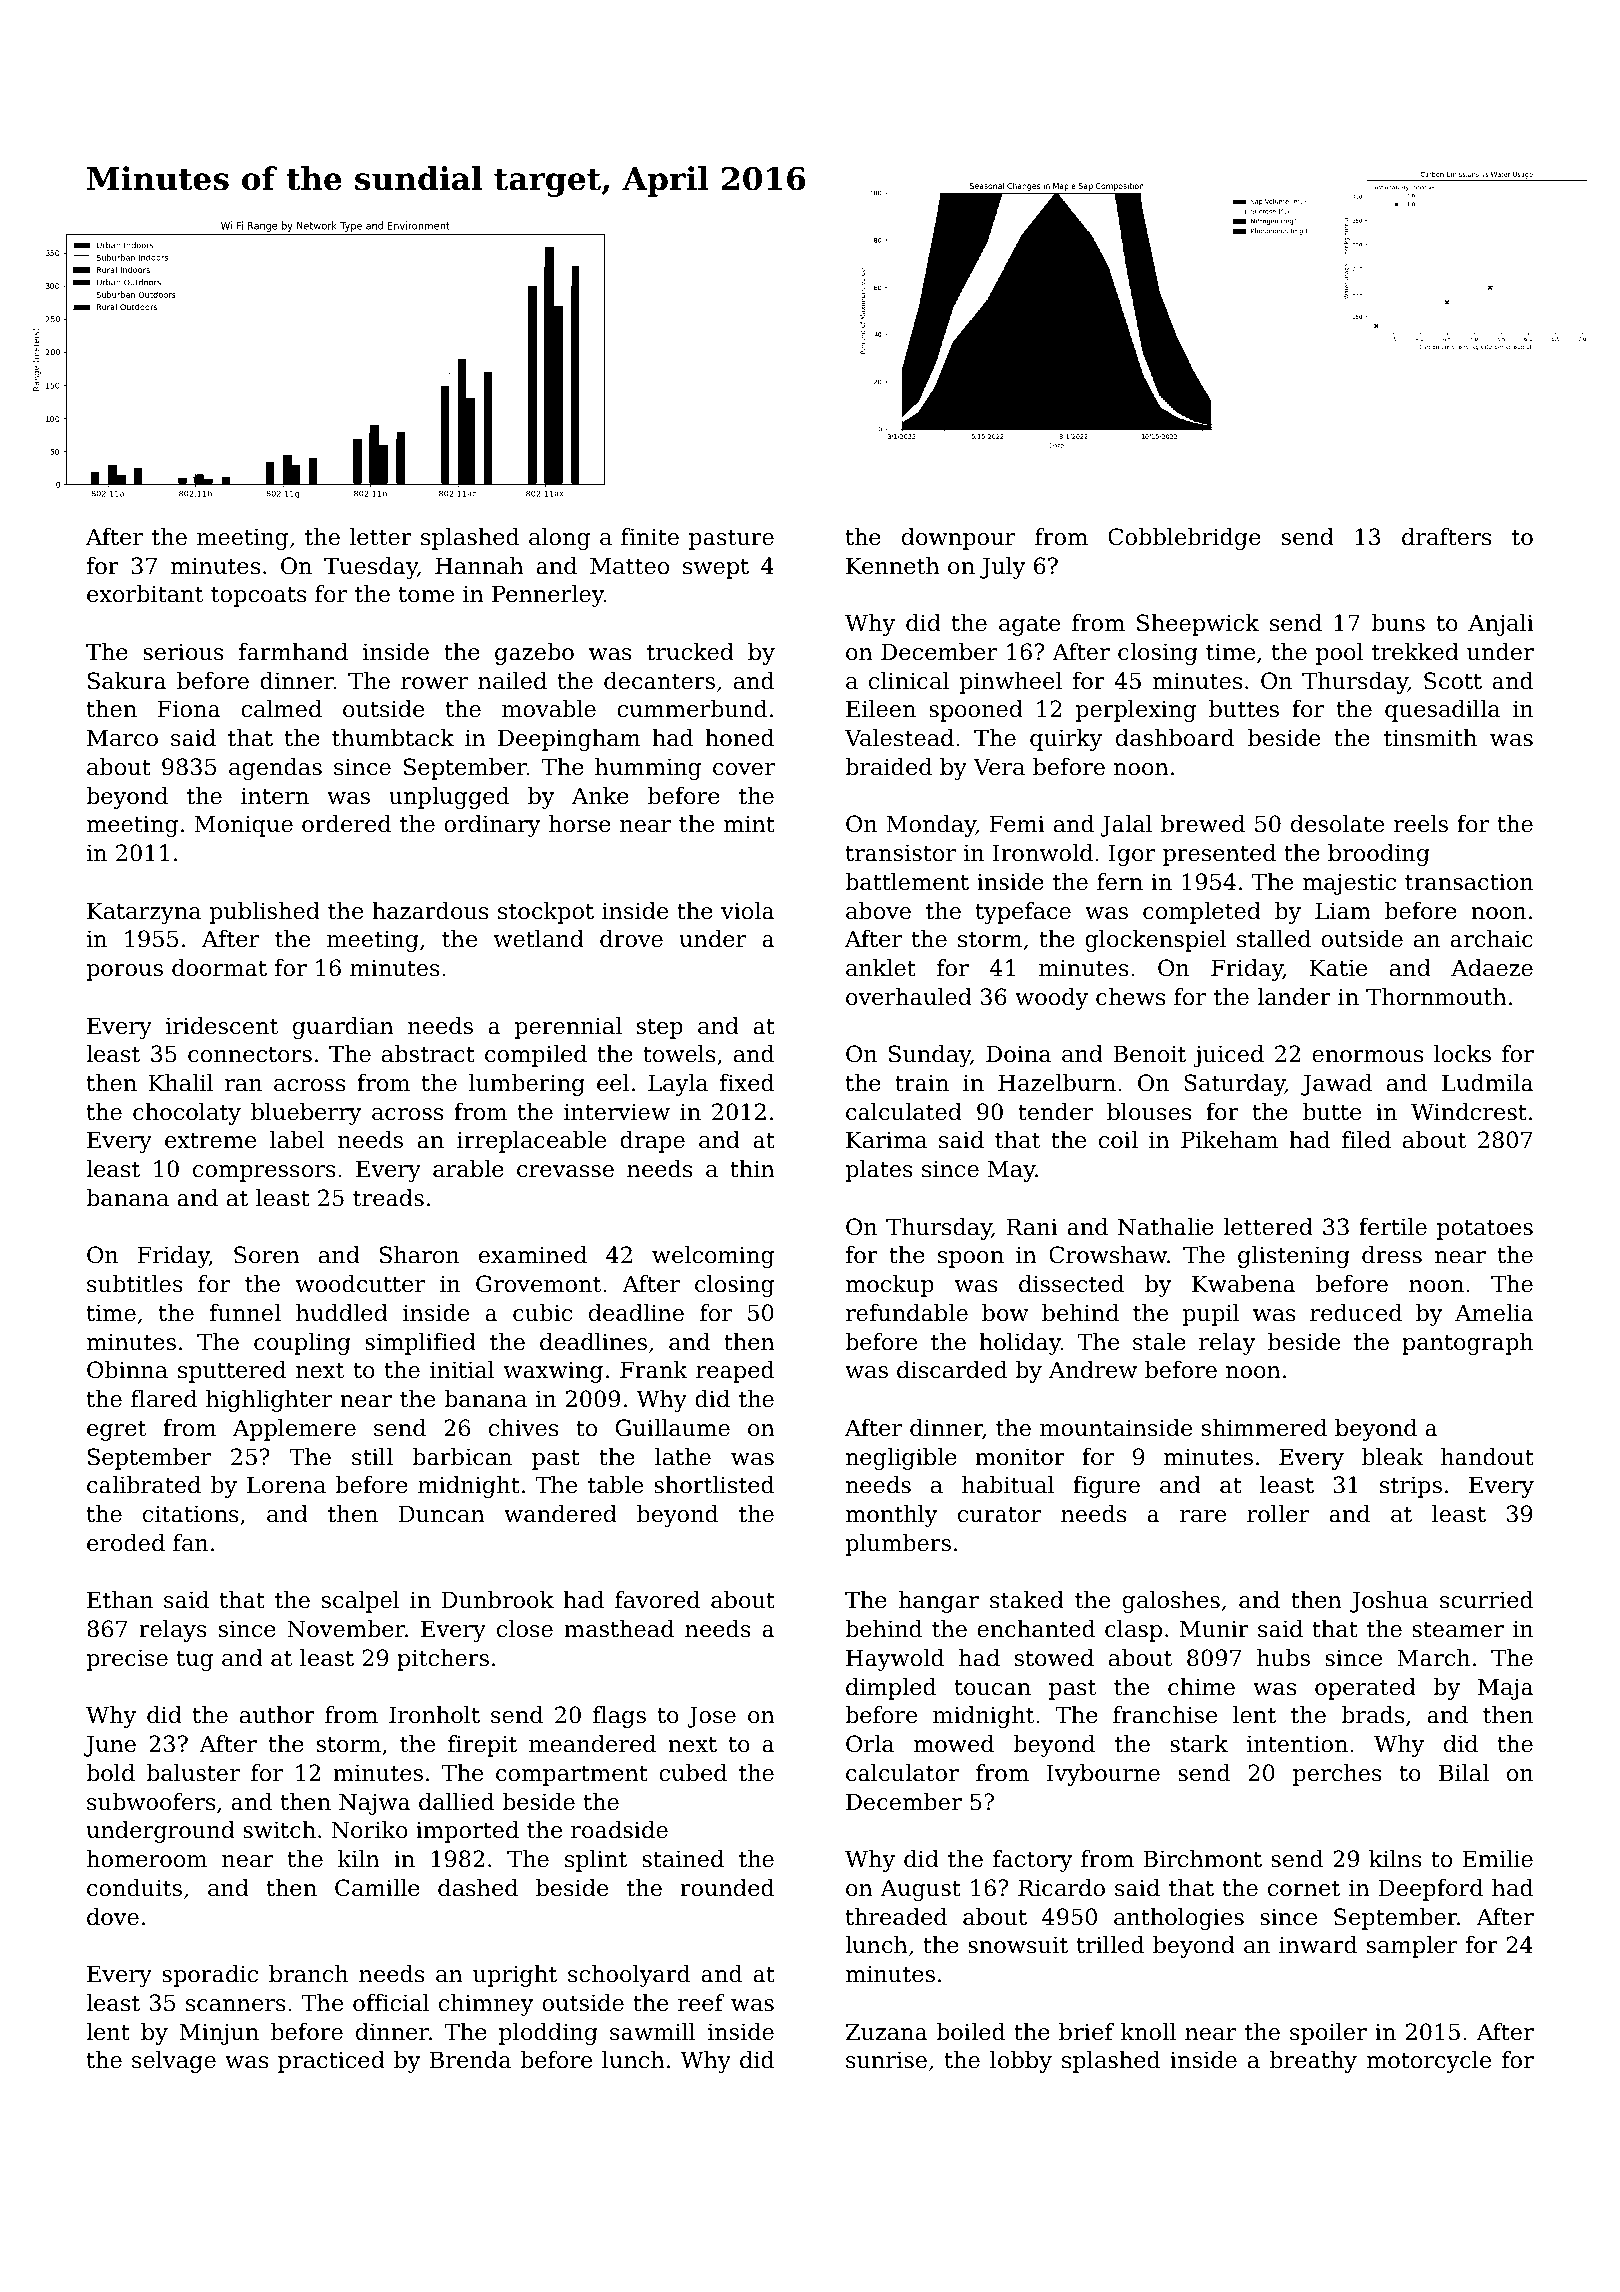 The height and width of the page is (2292, 1620). Describe the element at coordinates (1184, 539) in the page. I see `Cobblebridge` at that location.
